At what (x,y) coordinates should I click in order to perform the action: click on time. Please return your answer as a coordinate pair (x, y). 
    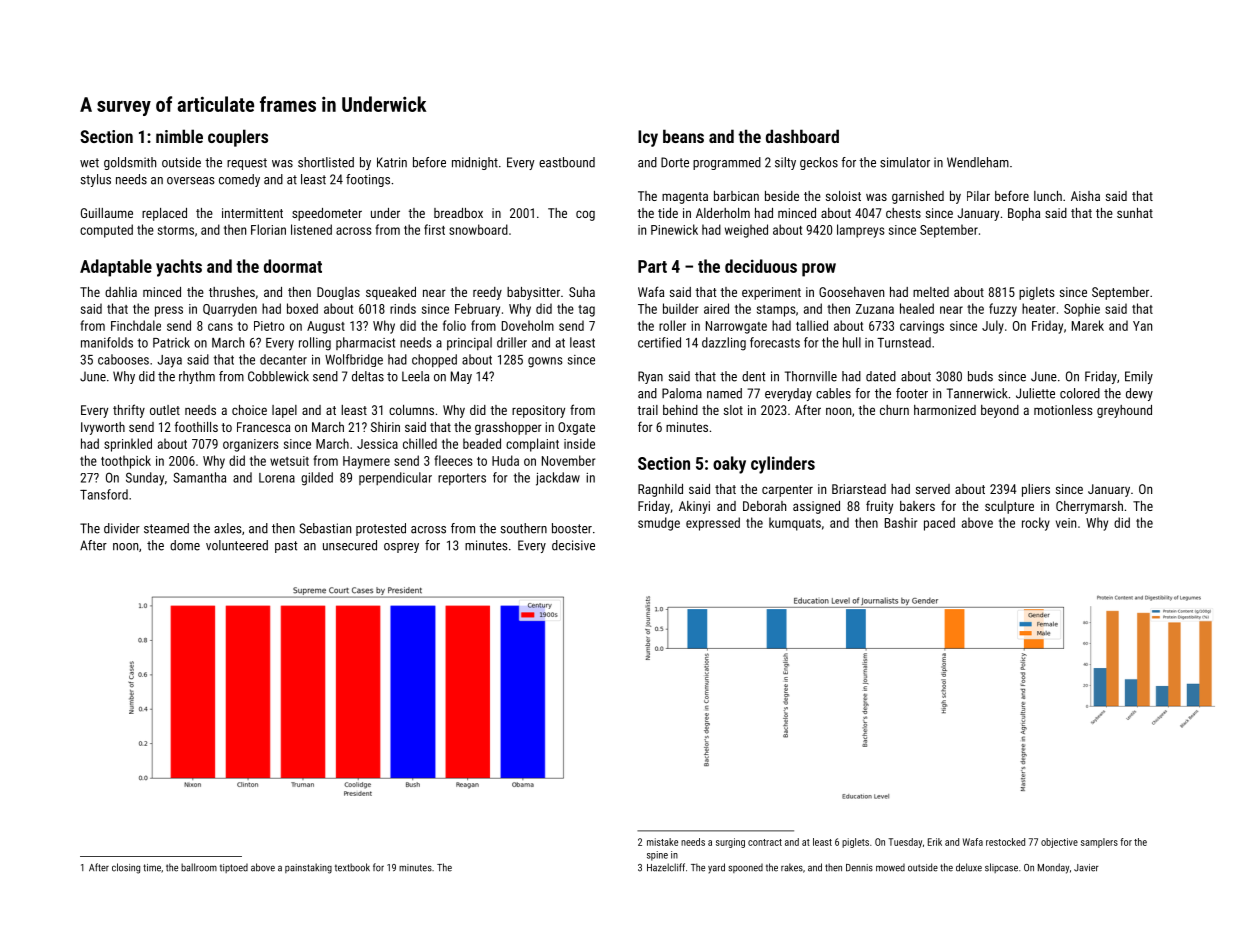
    Looking at the image, I should click on (152, 868).
